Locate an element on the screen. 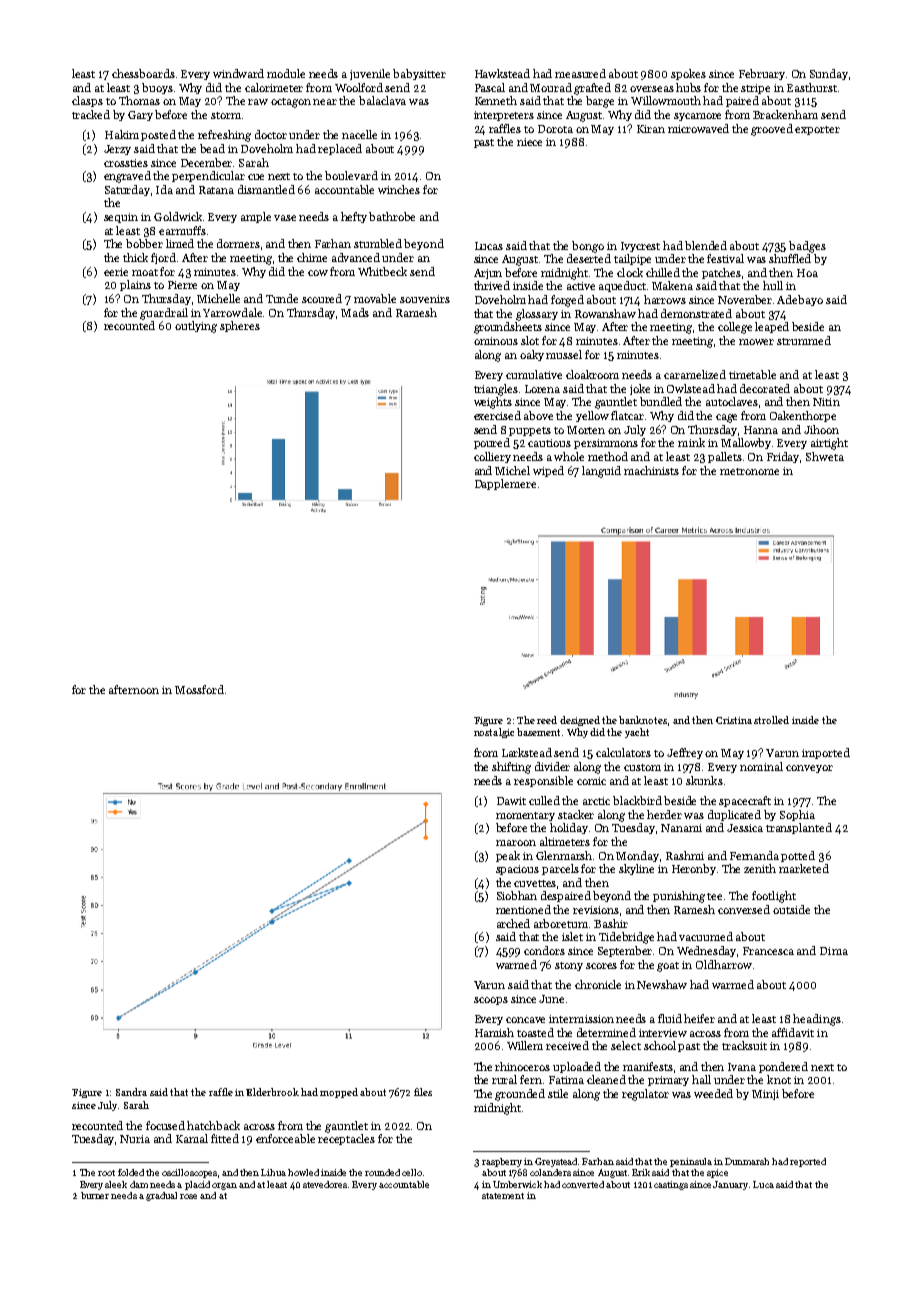 The width and height of the screenshot is (924, 1308). metronome is located at coordinates (749, 471).
